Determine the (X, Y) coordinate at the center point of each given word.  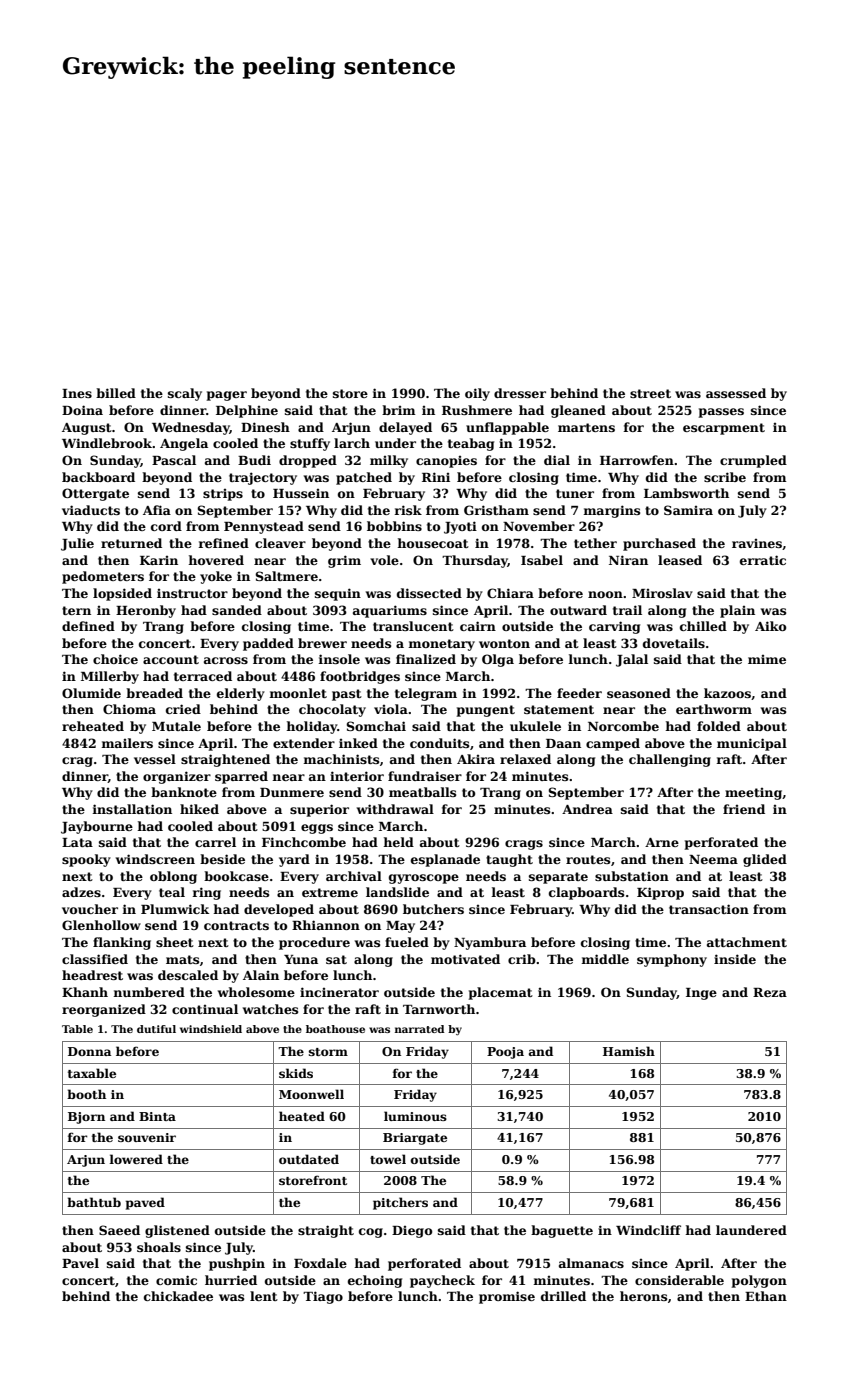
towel (388, 1159)
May (400, 927)
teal (172, 892)
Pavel (80, 1263)
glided (765, 860)
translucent (413, 626)
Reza (770, 992)
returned (131, 543)
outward (578, 610)
